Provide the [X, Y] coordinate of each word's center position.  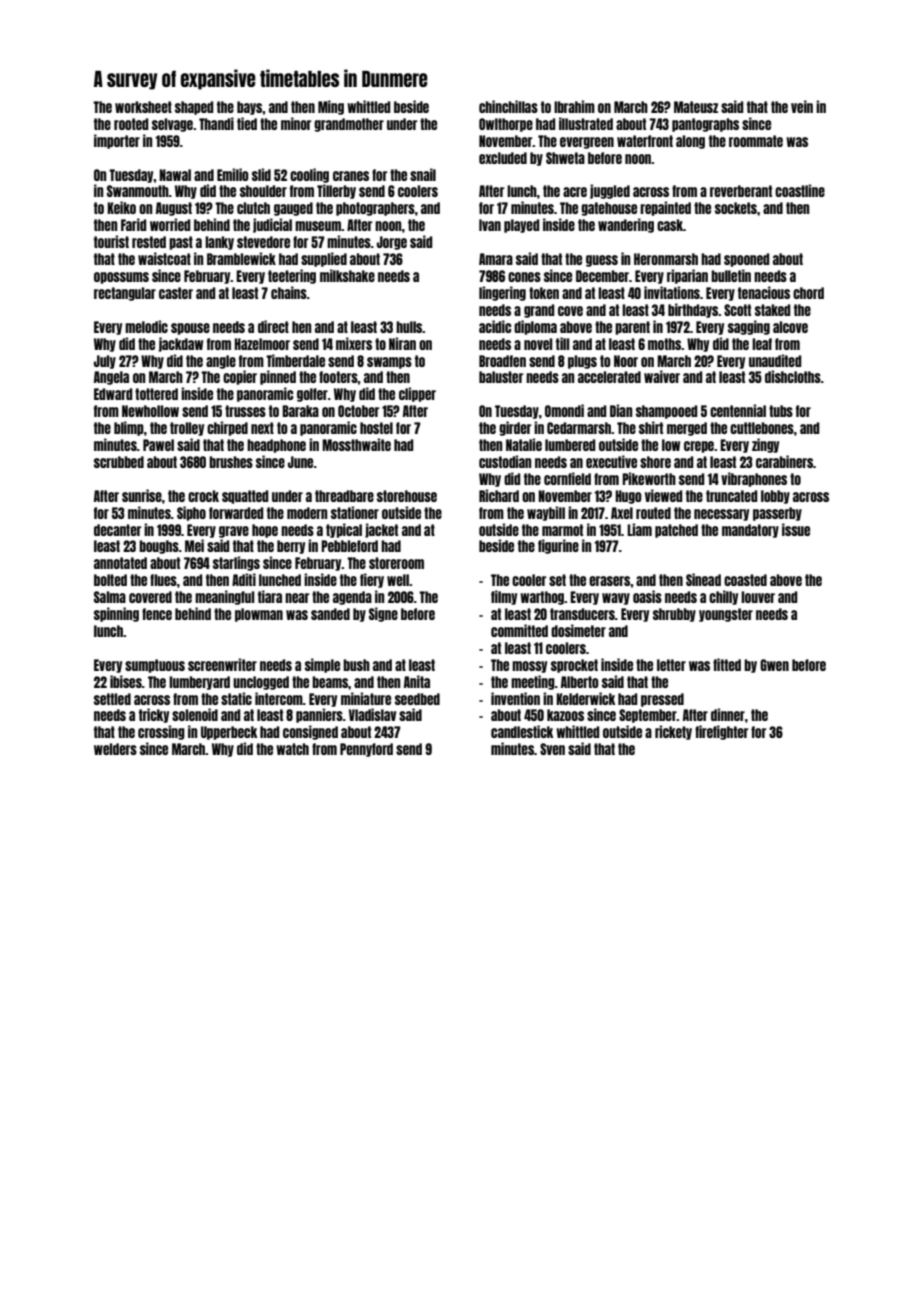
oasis [647, 596]
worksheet [143, 107]
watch [292, 749]
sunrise [142, 495]
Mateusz [696, 107]
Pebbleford [349, 546]
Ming [331, 107]
